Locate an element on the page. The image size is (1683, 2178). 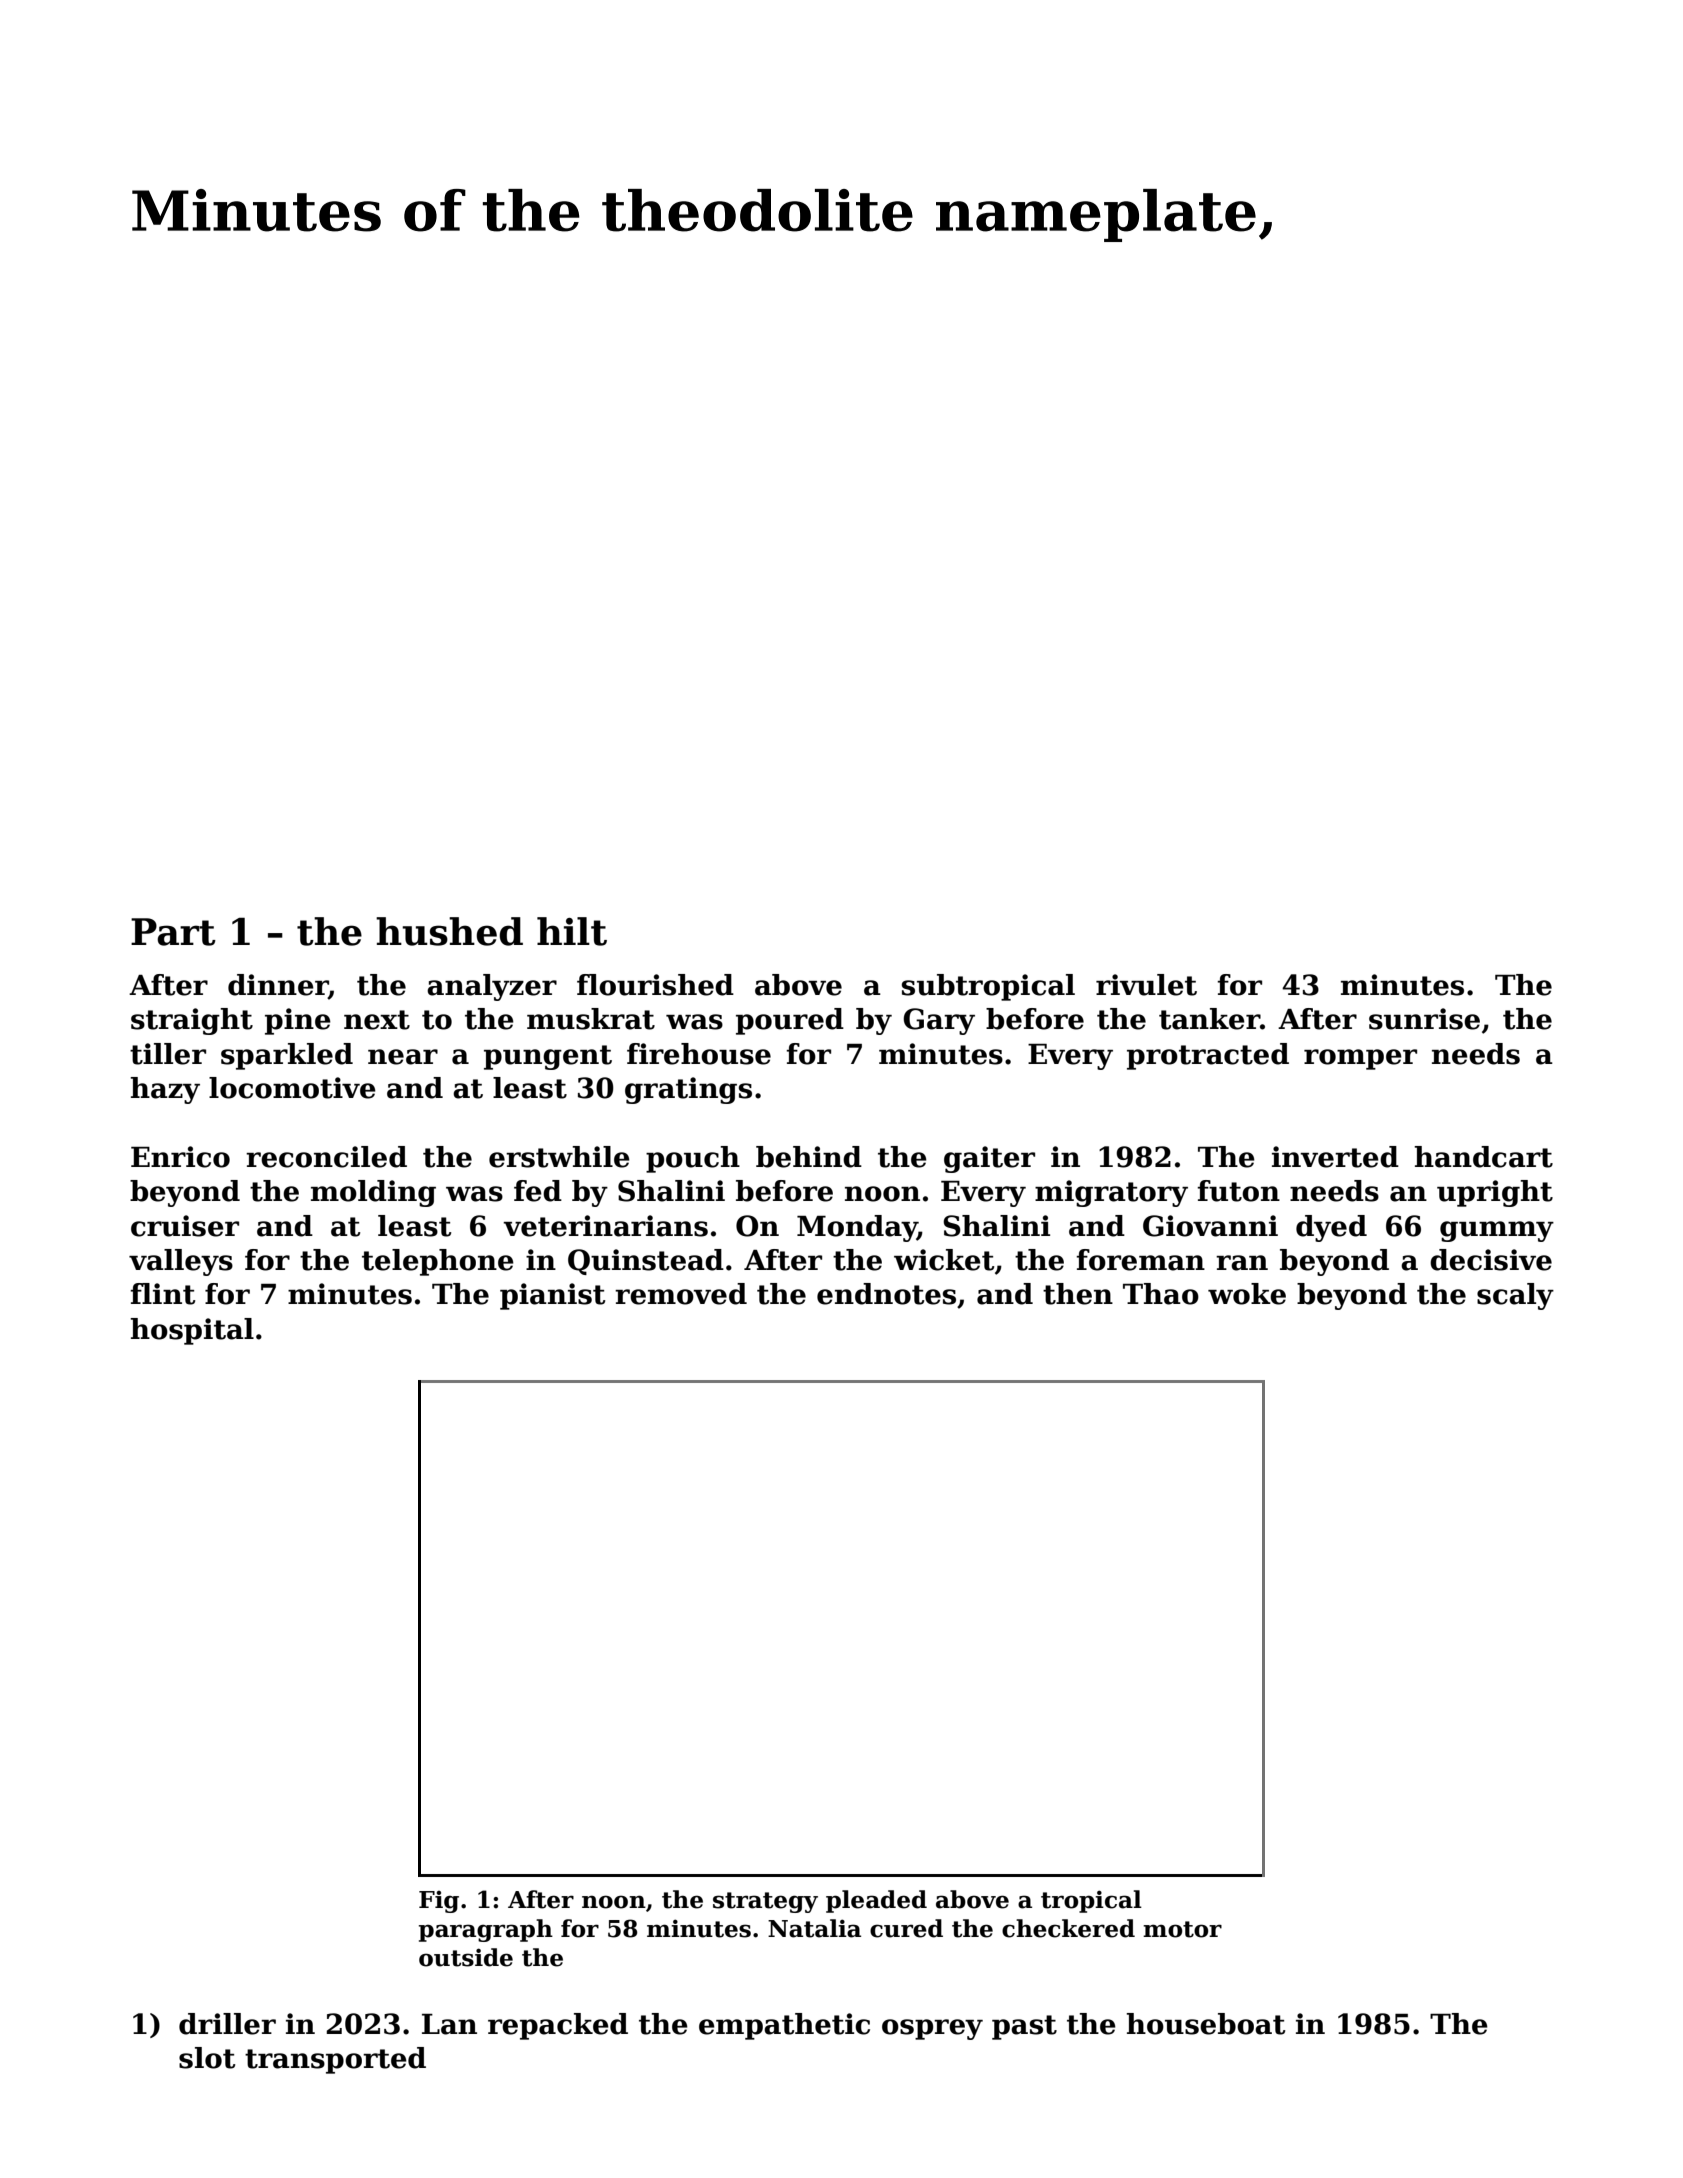
repacked is located at coordinates (558, 2026).
